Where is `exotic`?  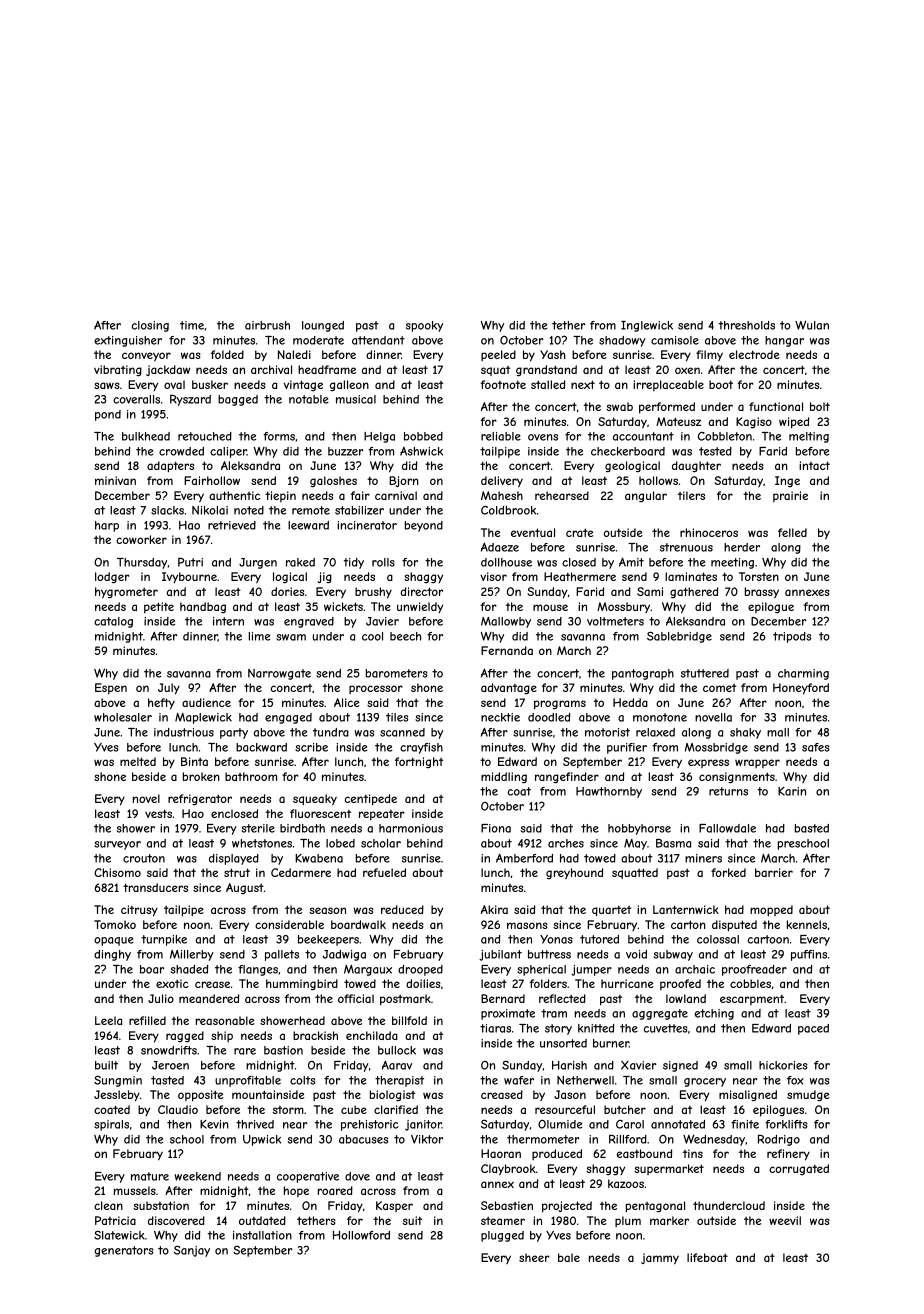 exotic is located at coordinates (172, 983).
